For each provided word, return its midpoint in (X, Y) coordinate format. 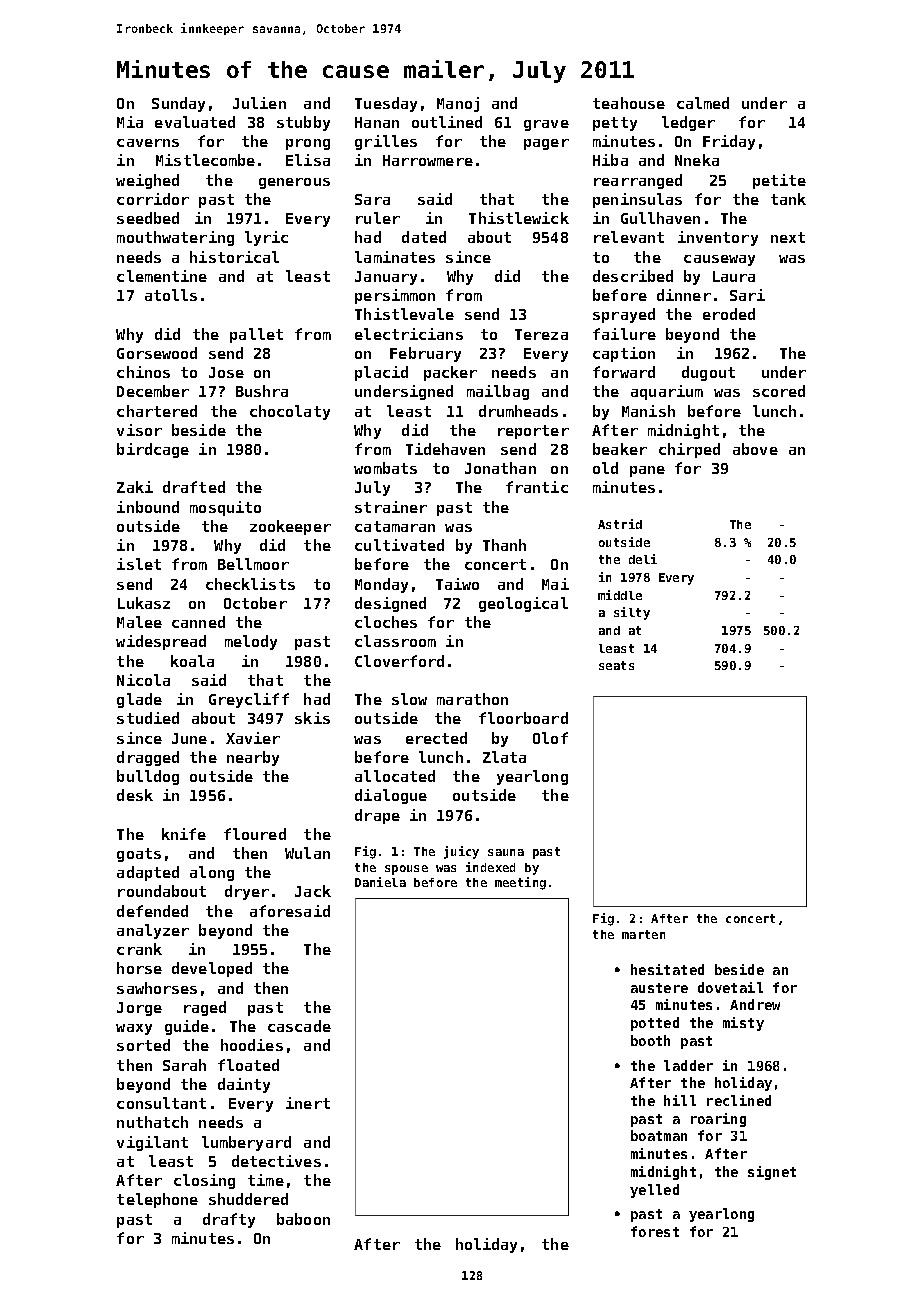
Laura (734, 276)
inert (308, 1103)
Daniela (380, 882)
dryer (247, 892)
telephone (157, 1200)
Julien (259, 103)
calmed (703, 103)
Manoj (458, 104)
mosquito (225, 508)
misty (743, 1024)
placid (381, 373)
